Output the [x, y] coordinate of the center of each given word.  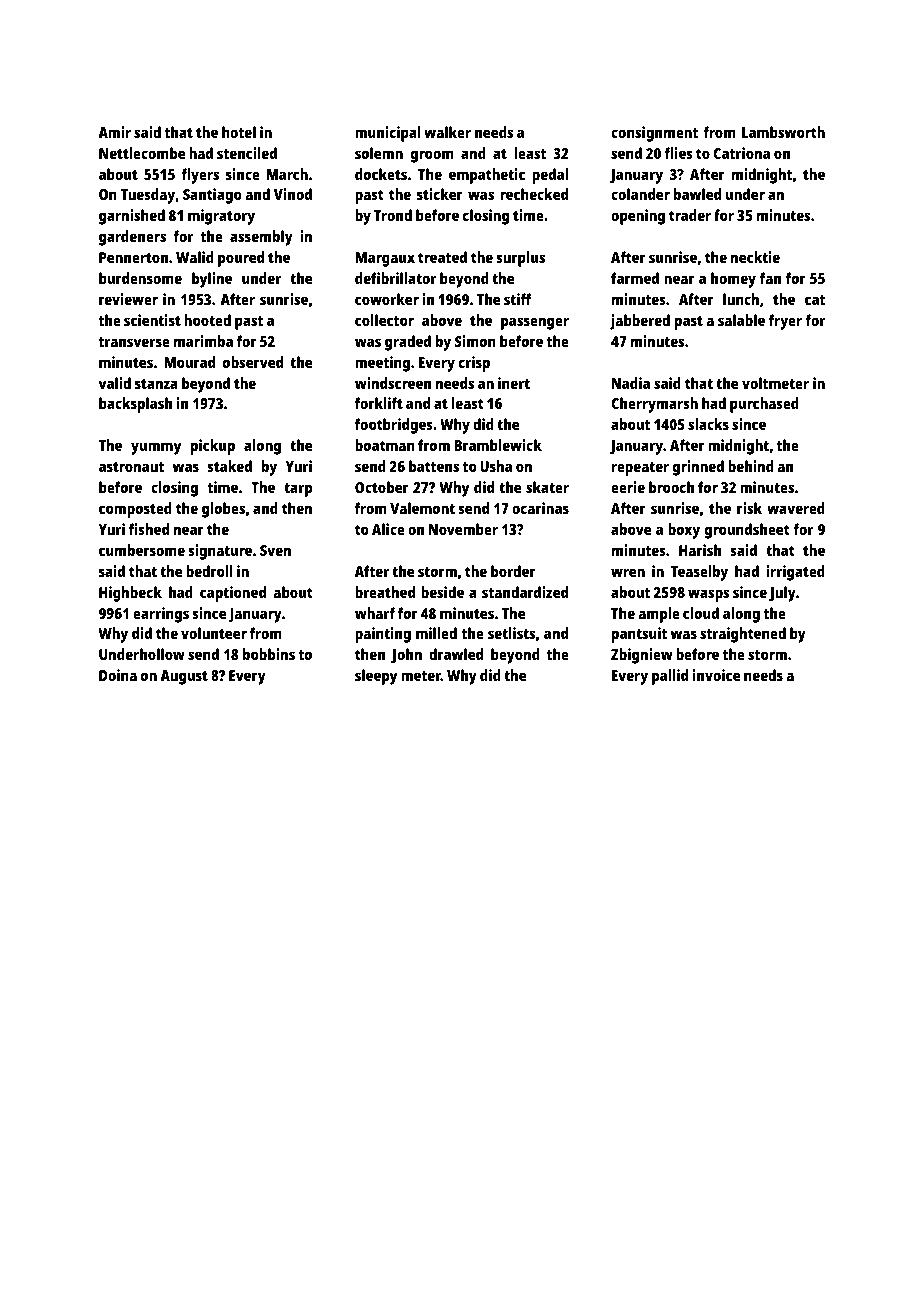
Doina [118, 675]
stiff [517, 299]
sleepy [376, 677]
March [287, 174]
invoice [716, 675]
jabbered [640, 322]
